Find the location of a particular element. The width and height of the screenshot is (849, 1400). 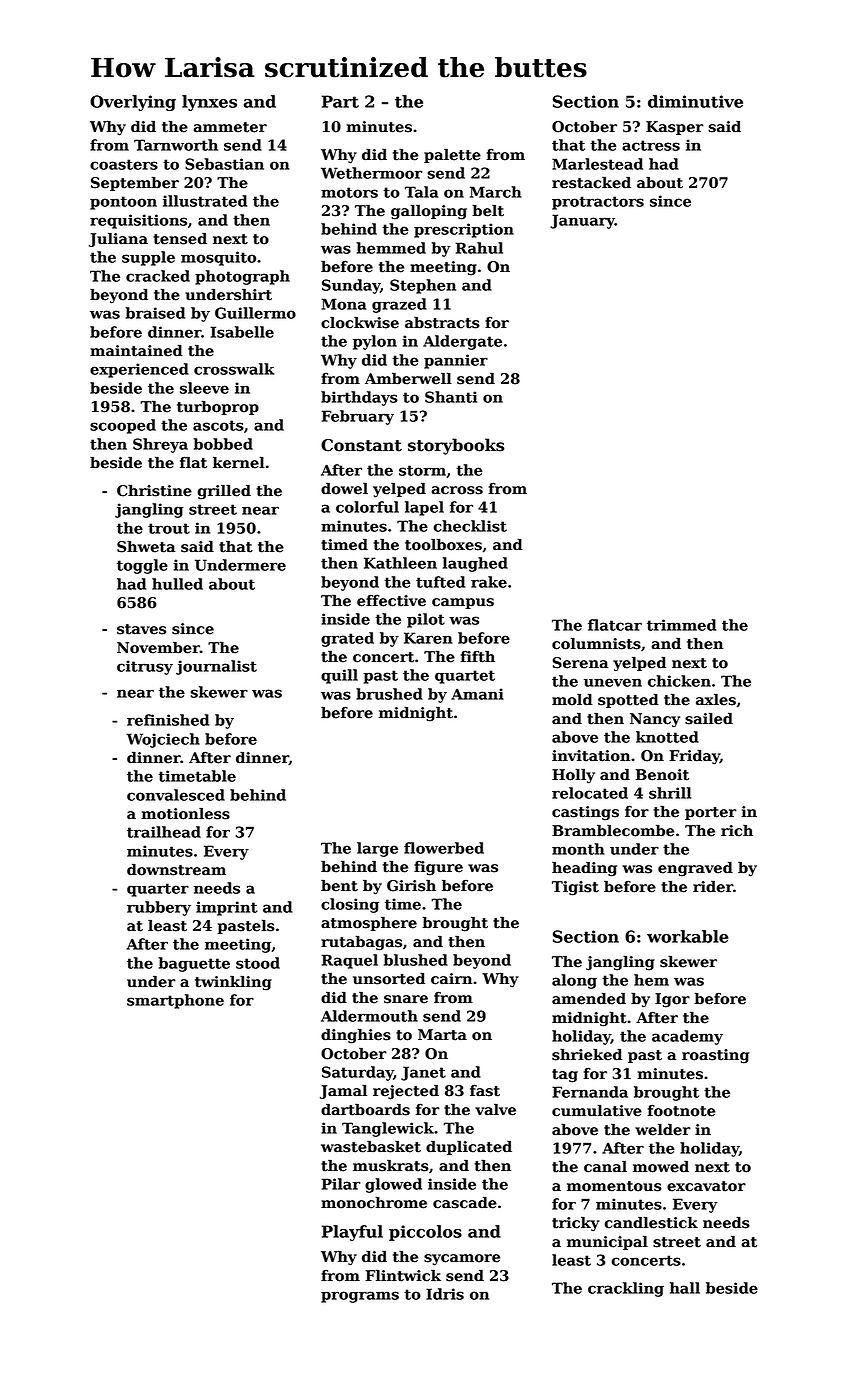

Overlying is located at coordinates (133, 103).
